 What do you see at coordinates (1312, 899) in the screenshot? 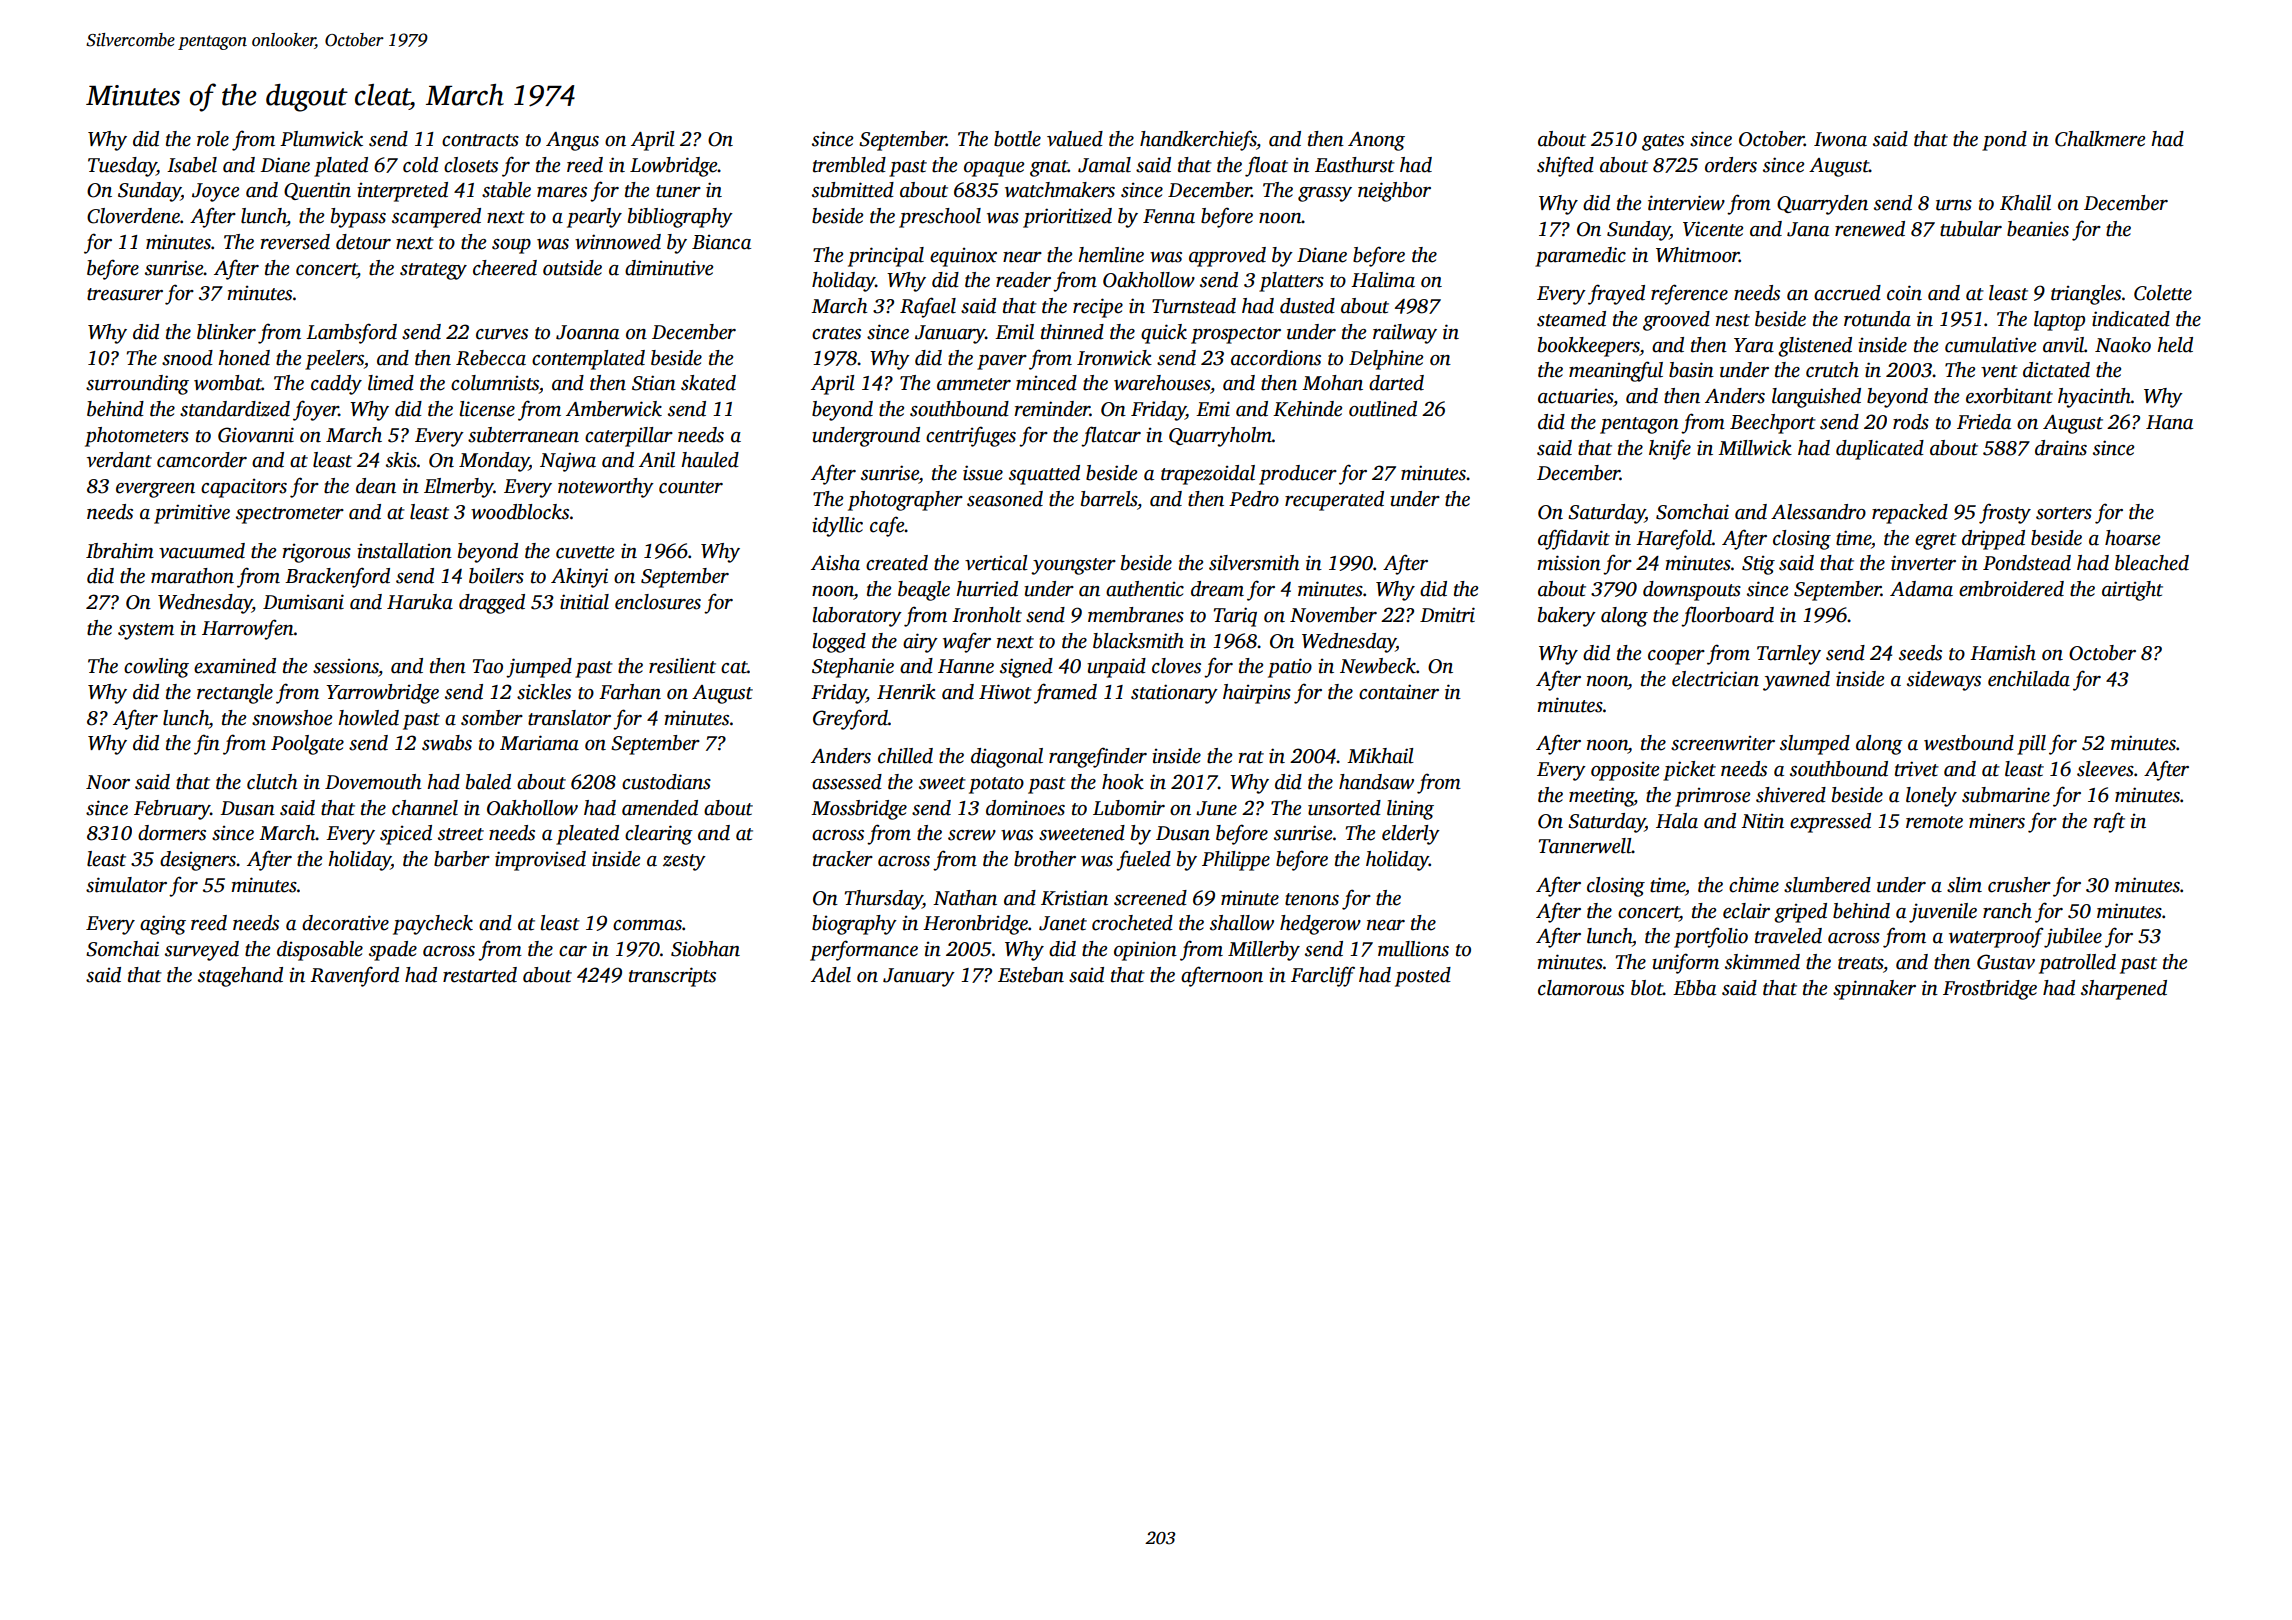
I see `tenons` at bounding box center [1312, 899].
